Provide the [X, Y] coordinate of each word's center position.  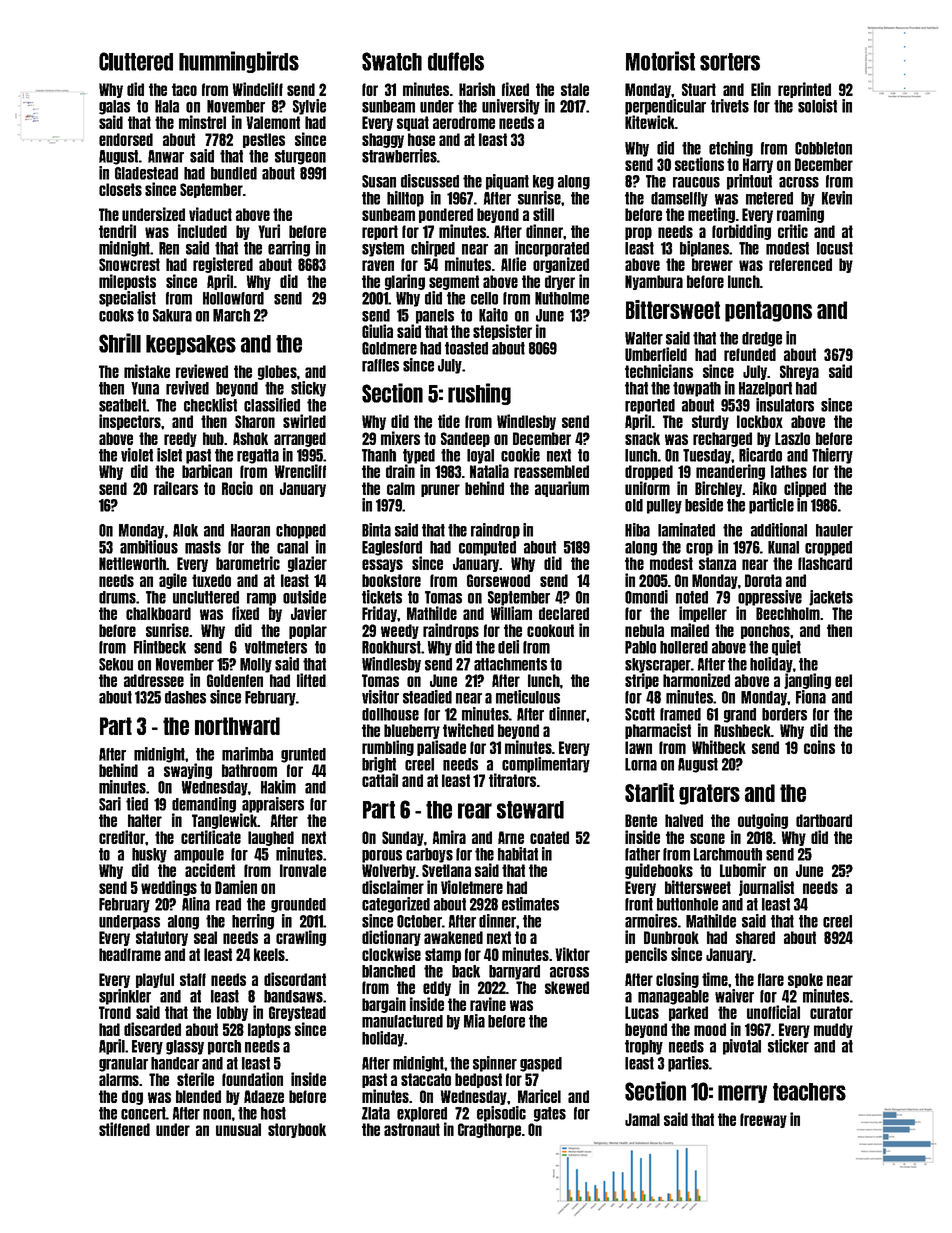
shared [755, 937]
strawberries [399, 156]
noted [692, 597]
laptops [269, 1030]
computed [487, 548]
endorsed [126, 139]
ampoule [199, 855]
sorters [730, 62]
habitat [518, 854]
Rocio [237, 488]
